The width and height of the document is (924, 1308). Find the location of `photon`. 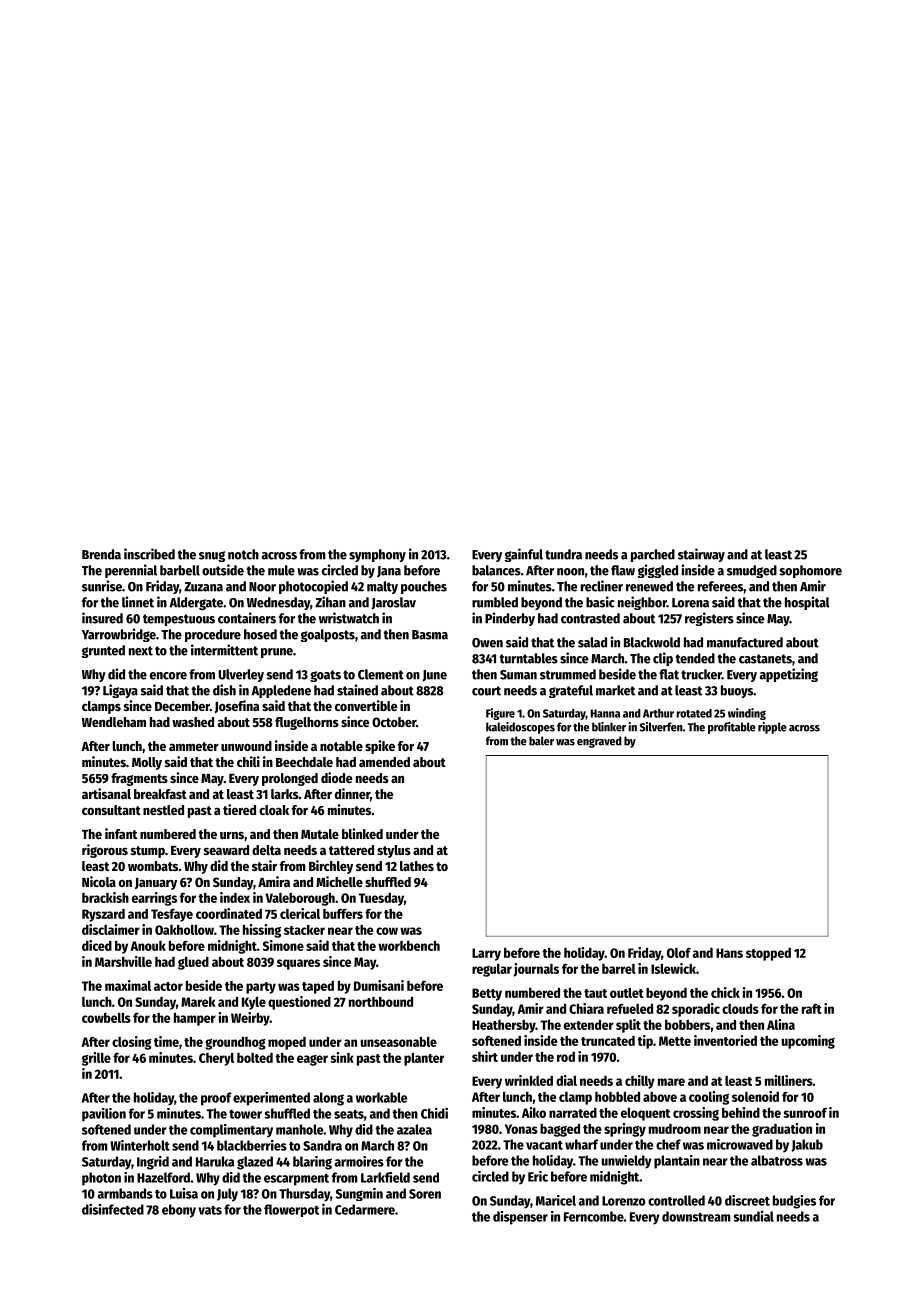

photon is located at coordinates (101, 1179).
